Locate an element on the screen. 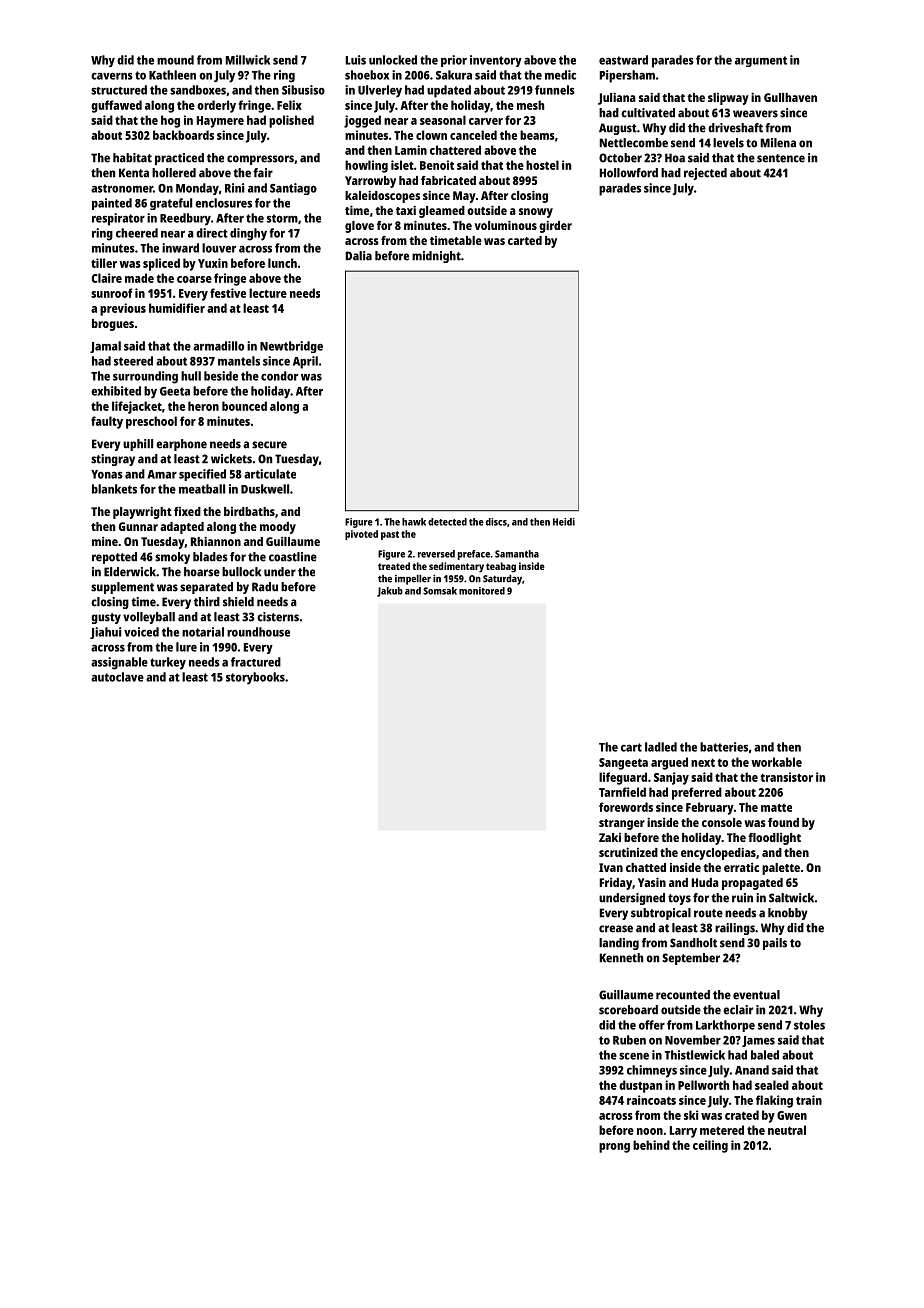 The image size is (924, 1308). autoclave is located at coordinates (117, 677).
